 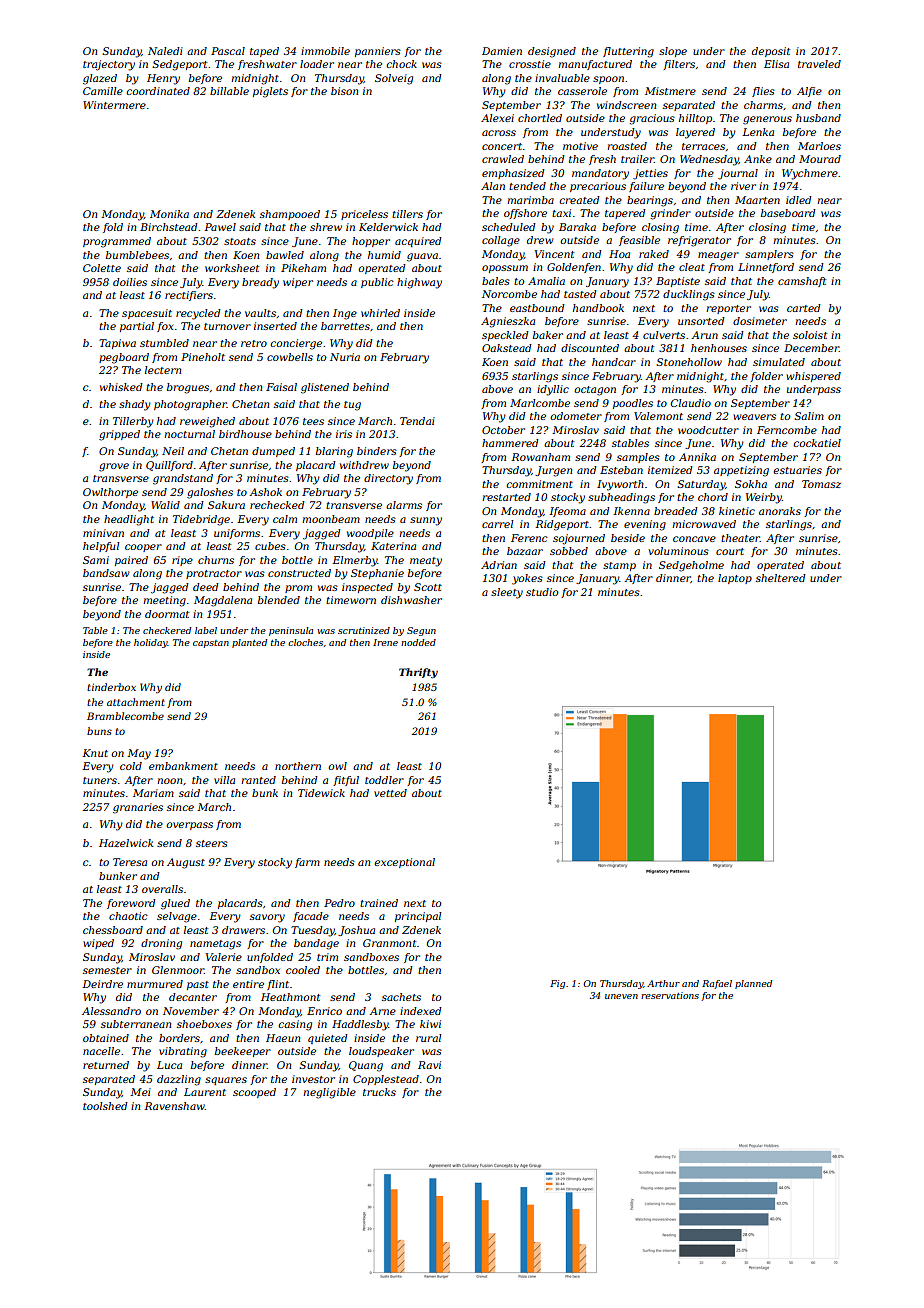 I want to click on trucks, so click(x=379, y=1092).
